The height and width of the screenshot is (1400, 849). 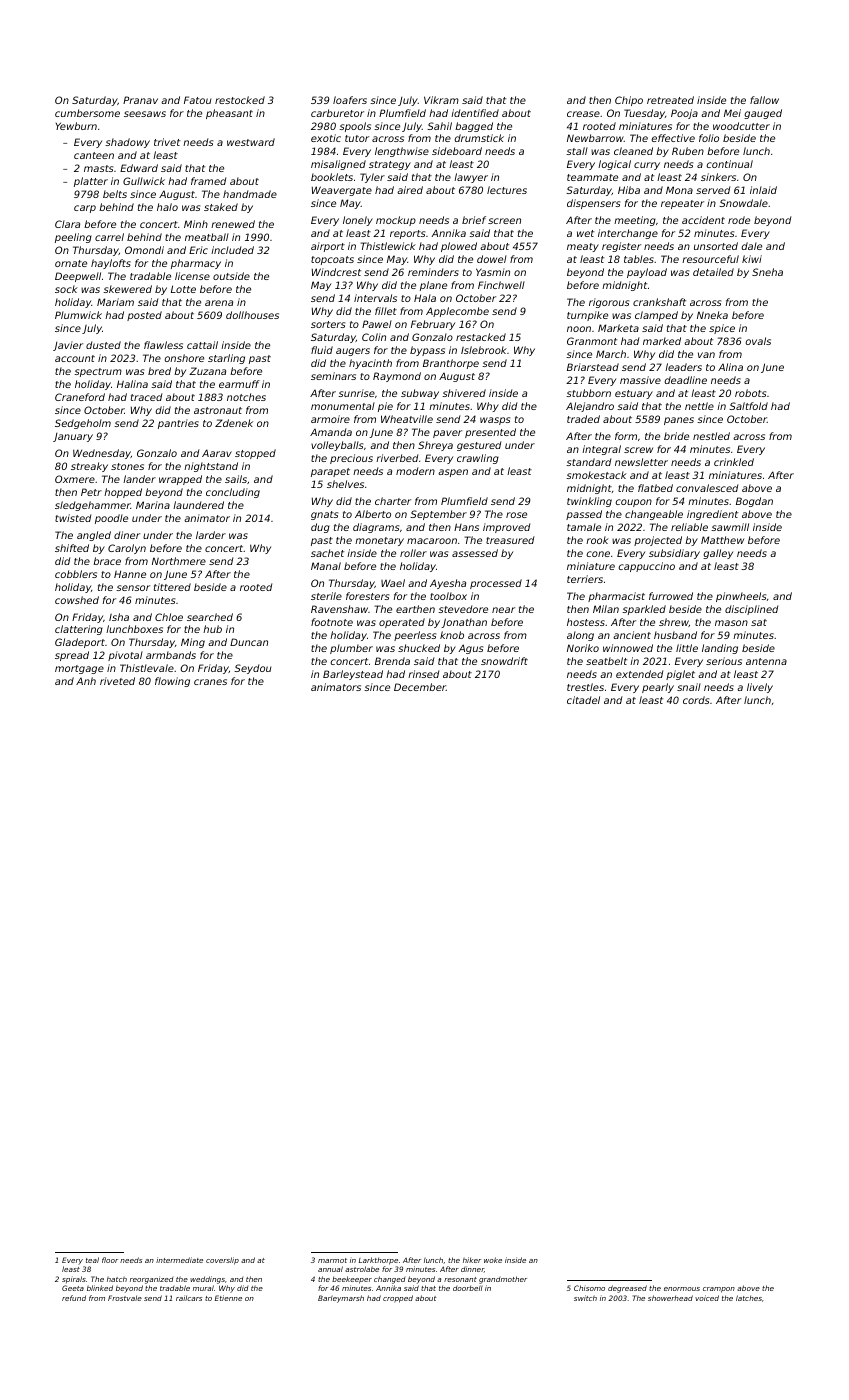 What do you see at coordinates (74, 1298) in the screenshot?
I see `refund` at bounding box center [74, 1298].
